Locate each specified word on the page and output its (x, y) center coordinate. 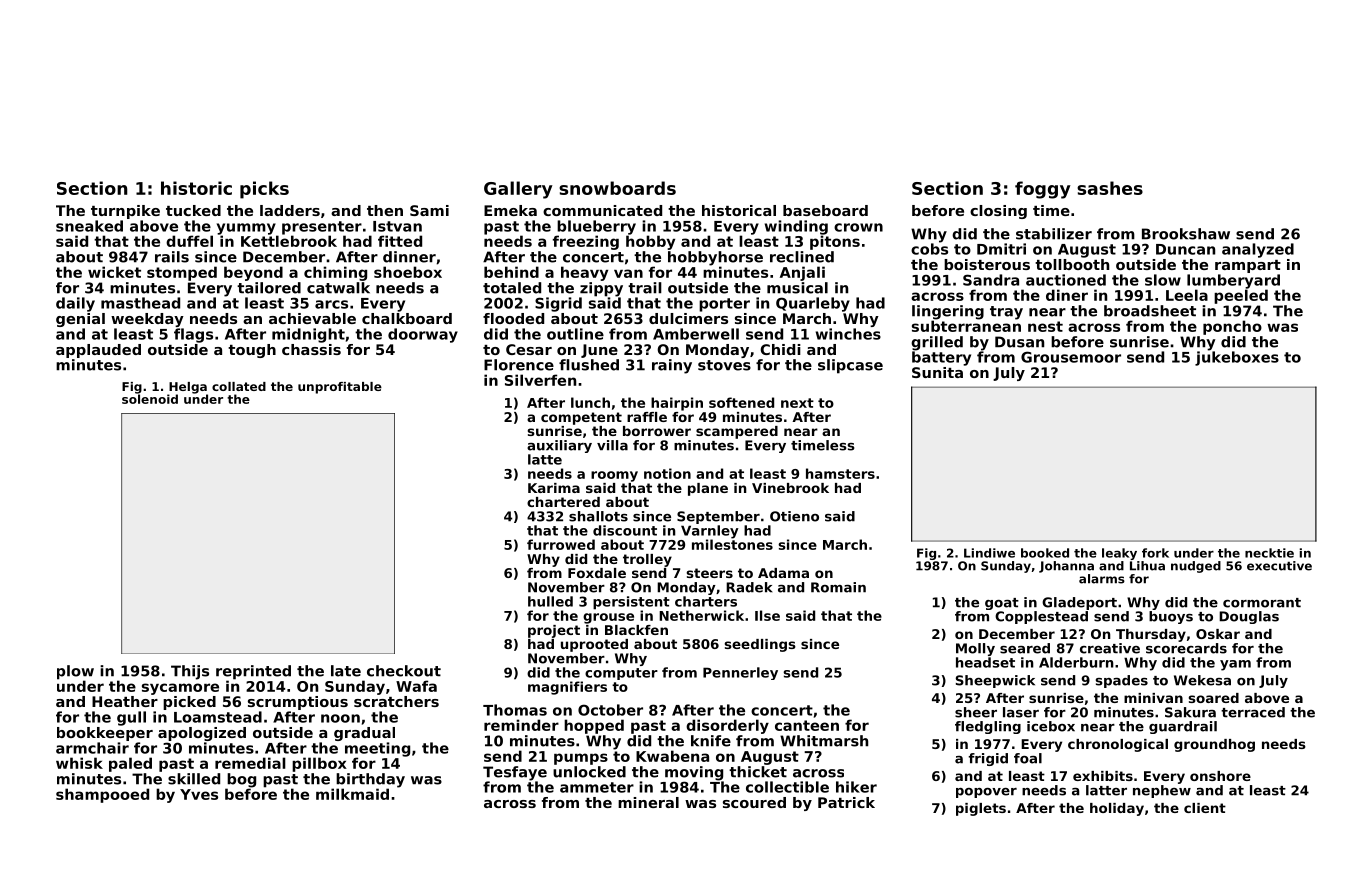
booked (1045, 553)
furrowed (561, 544)
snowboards (617, 188)
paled (130, 764)
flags (193, 335)
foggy (1043, 190)
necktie (1269, 553)
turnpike (125, 212)
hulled (550, 601)
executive (1279, 566)
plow (75, 672)
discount (625, 530)
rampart (1248, 266)
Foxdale (597, 573)
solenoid (150, 399)
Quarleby (813, 304)
